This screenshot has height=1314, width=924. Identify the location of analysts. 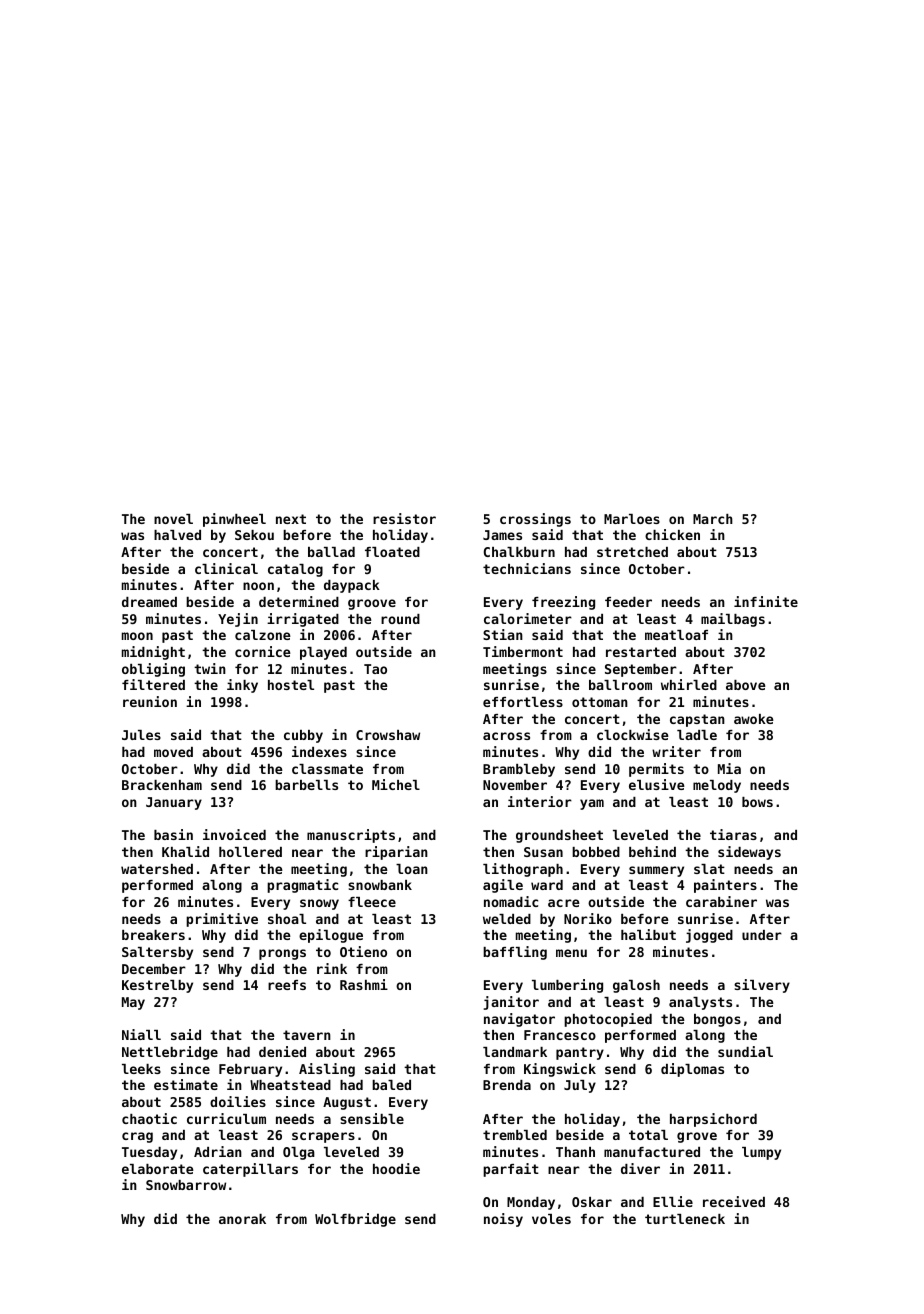
(700, 1003).
